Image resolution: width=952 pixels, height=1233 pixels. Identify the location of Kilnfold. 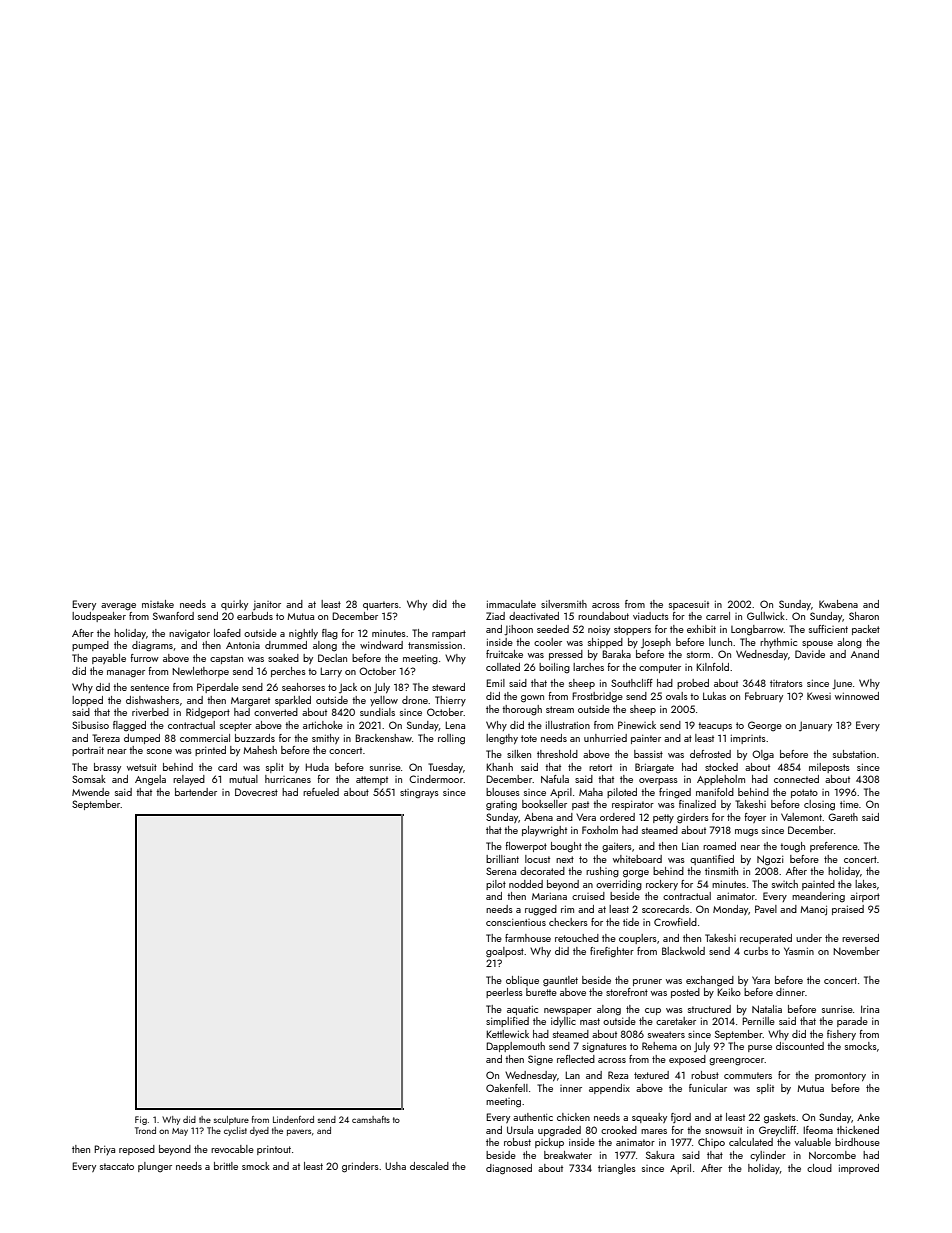
(712, 667).
